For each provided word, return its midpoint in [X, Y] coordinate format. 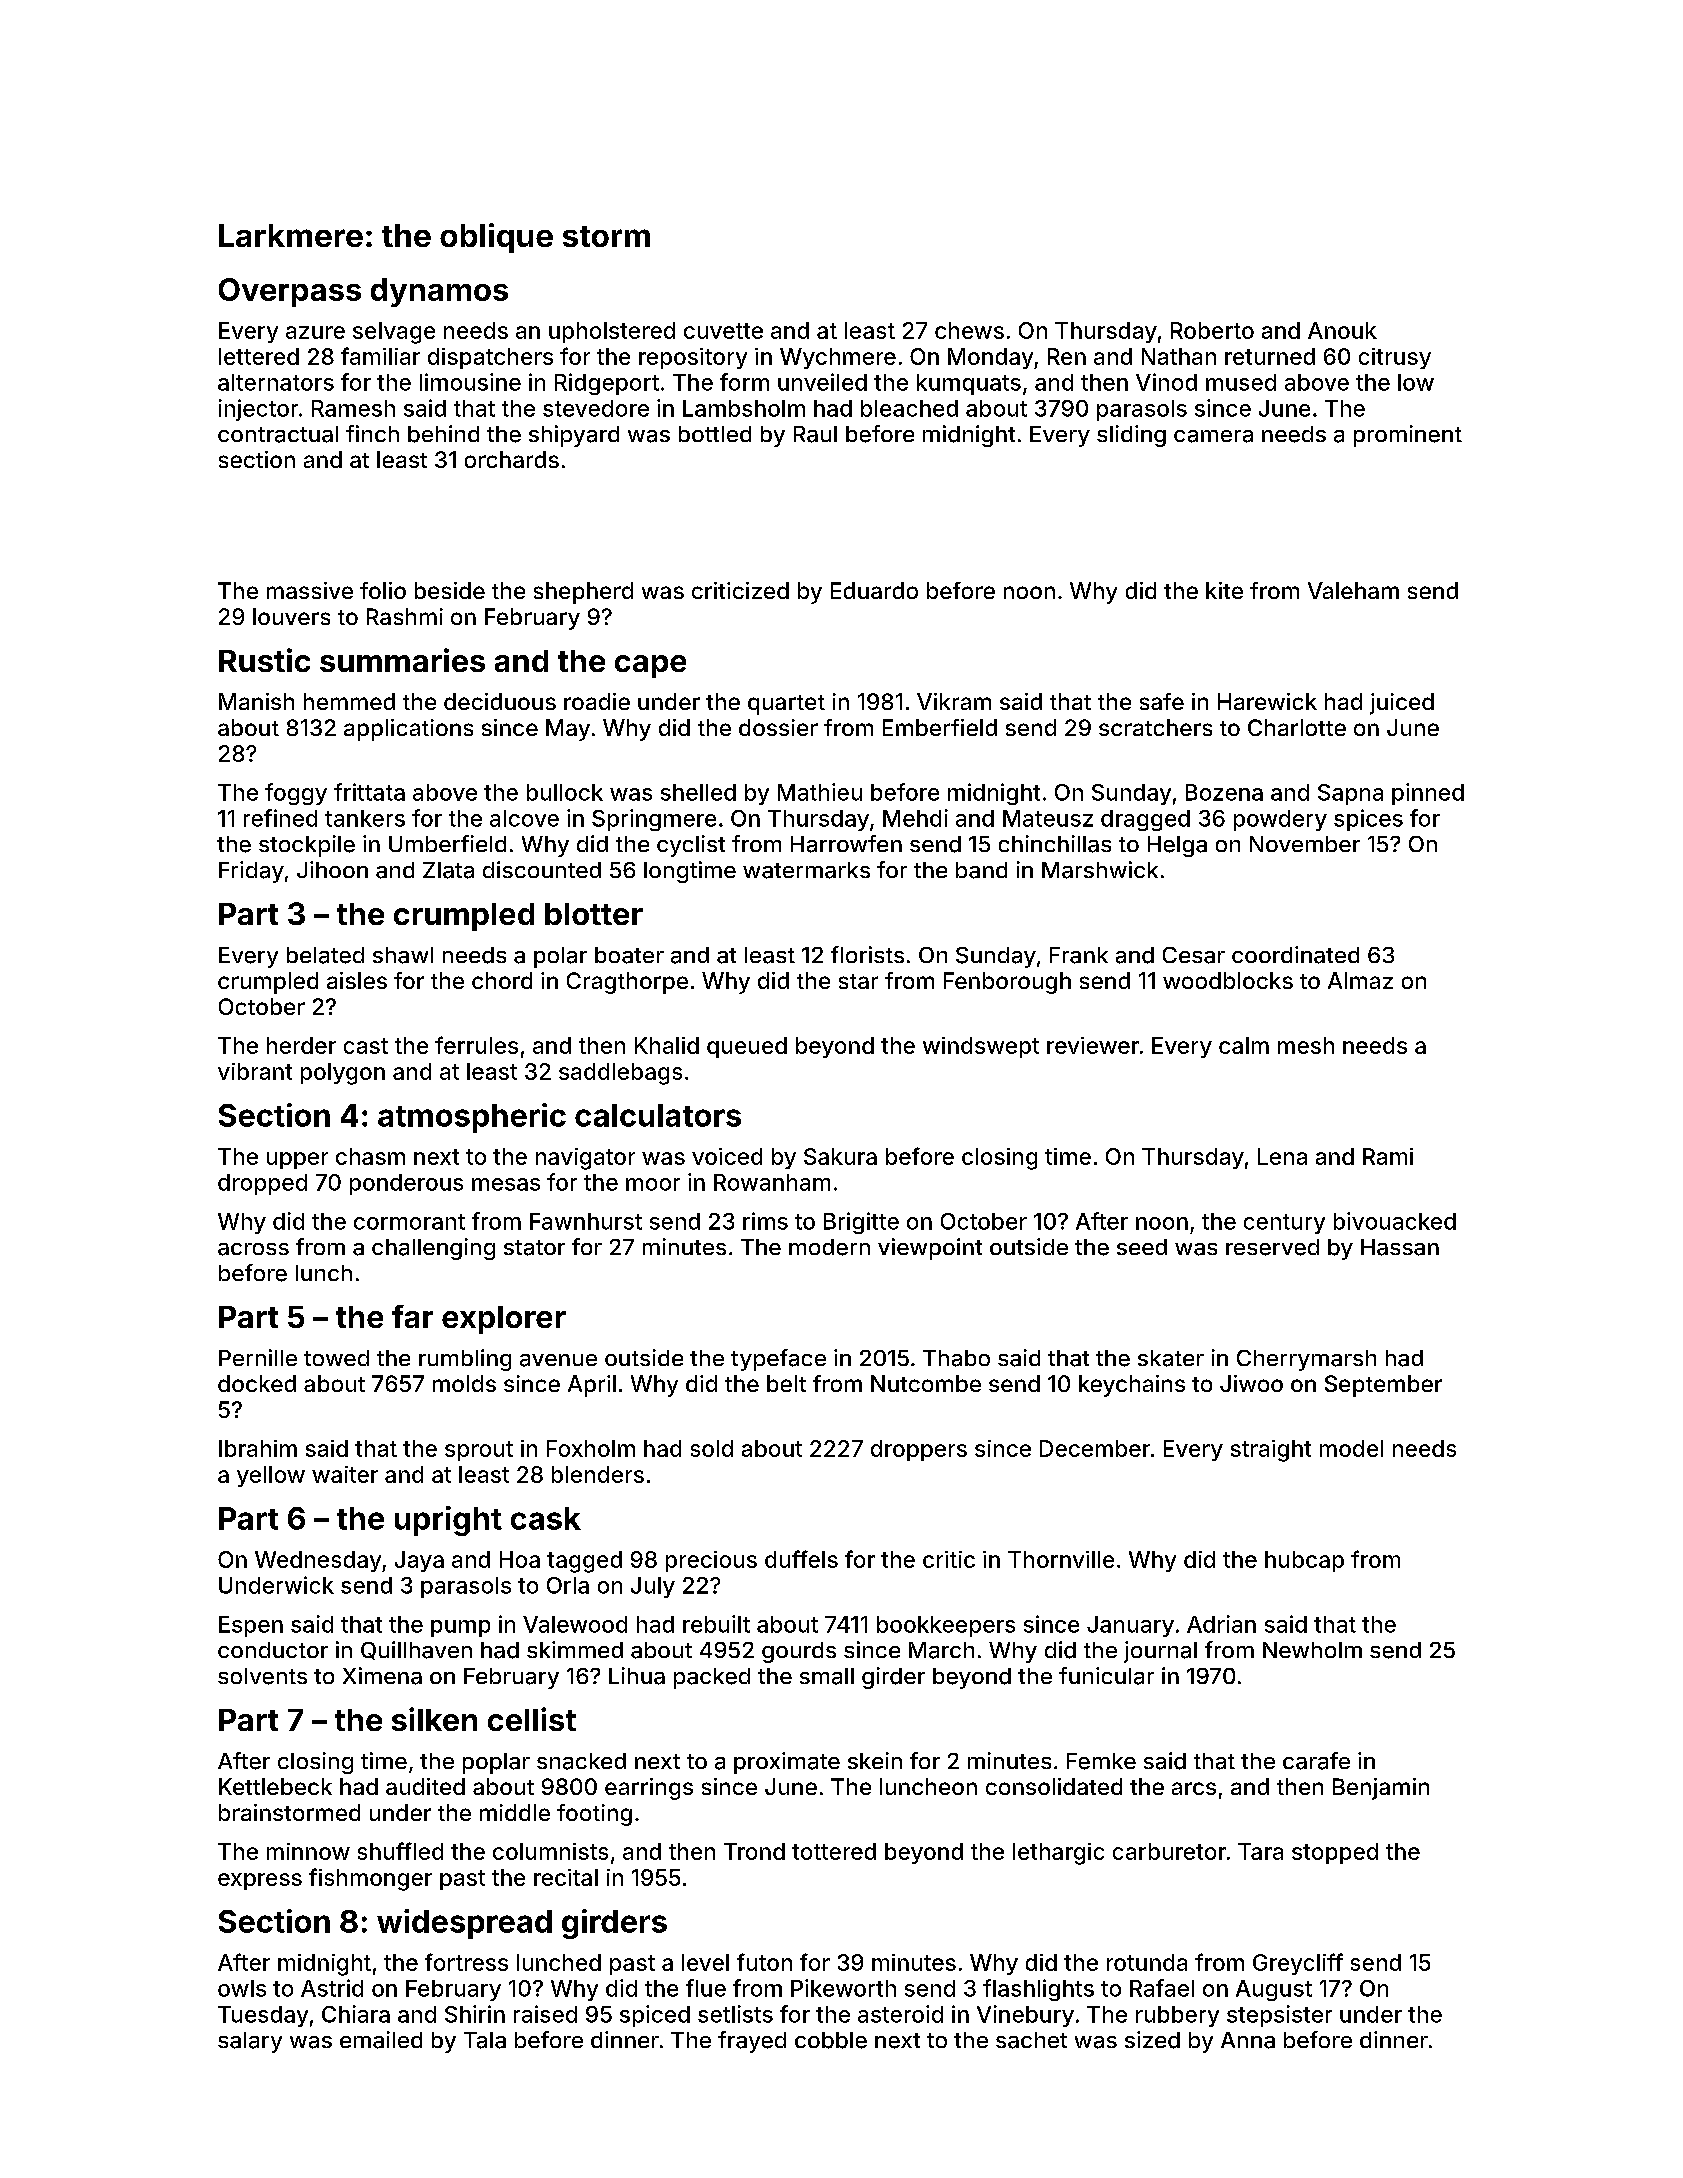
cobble [831, 2040]
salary [250, 2042]
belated [325, 955]
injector [258, 410]
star [858, 981]
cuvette [723, 331]
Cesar [1194, 955]
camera [1213, 436]
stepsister [1279, 2016]
